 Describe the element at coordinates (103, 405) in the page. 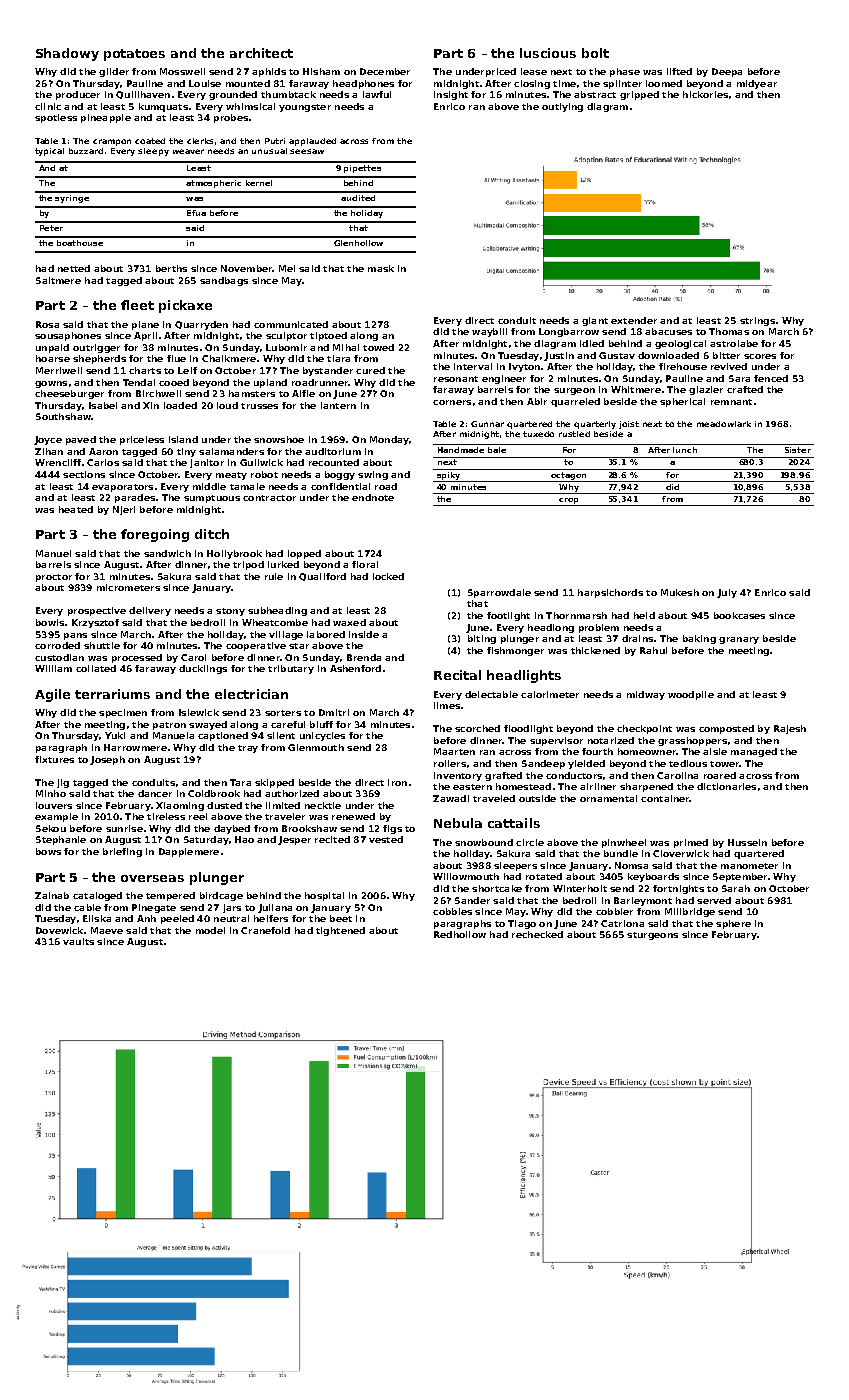

I see `Isabel` at that location.
